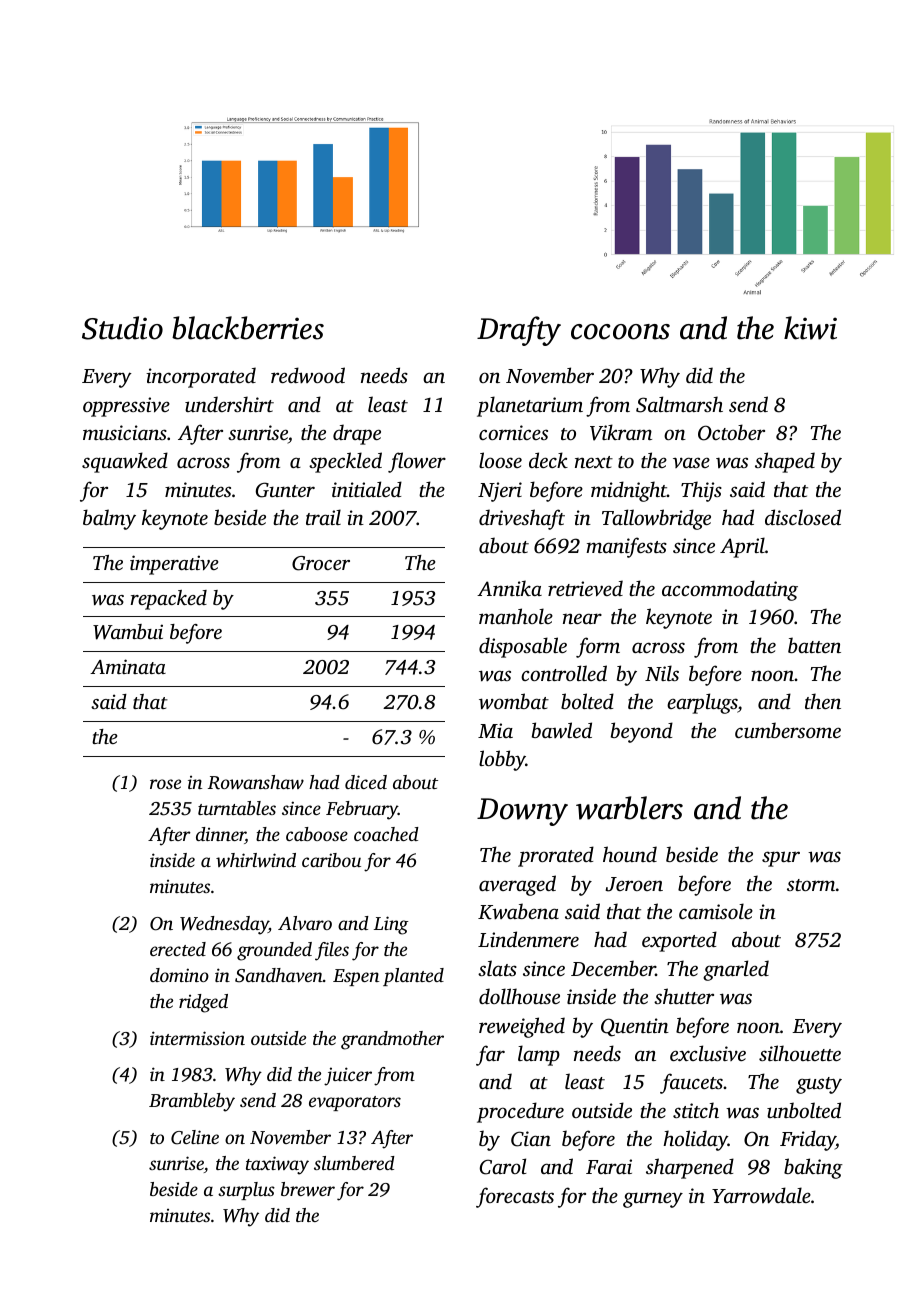 This page has width=924, height=1314. Describe the element at coordinates (810, 328) in the page. I see `kiwi` at that location.
